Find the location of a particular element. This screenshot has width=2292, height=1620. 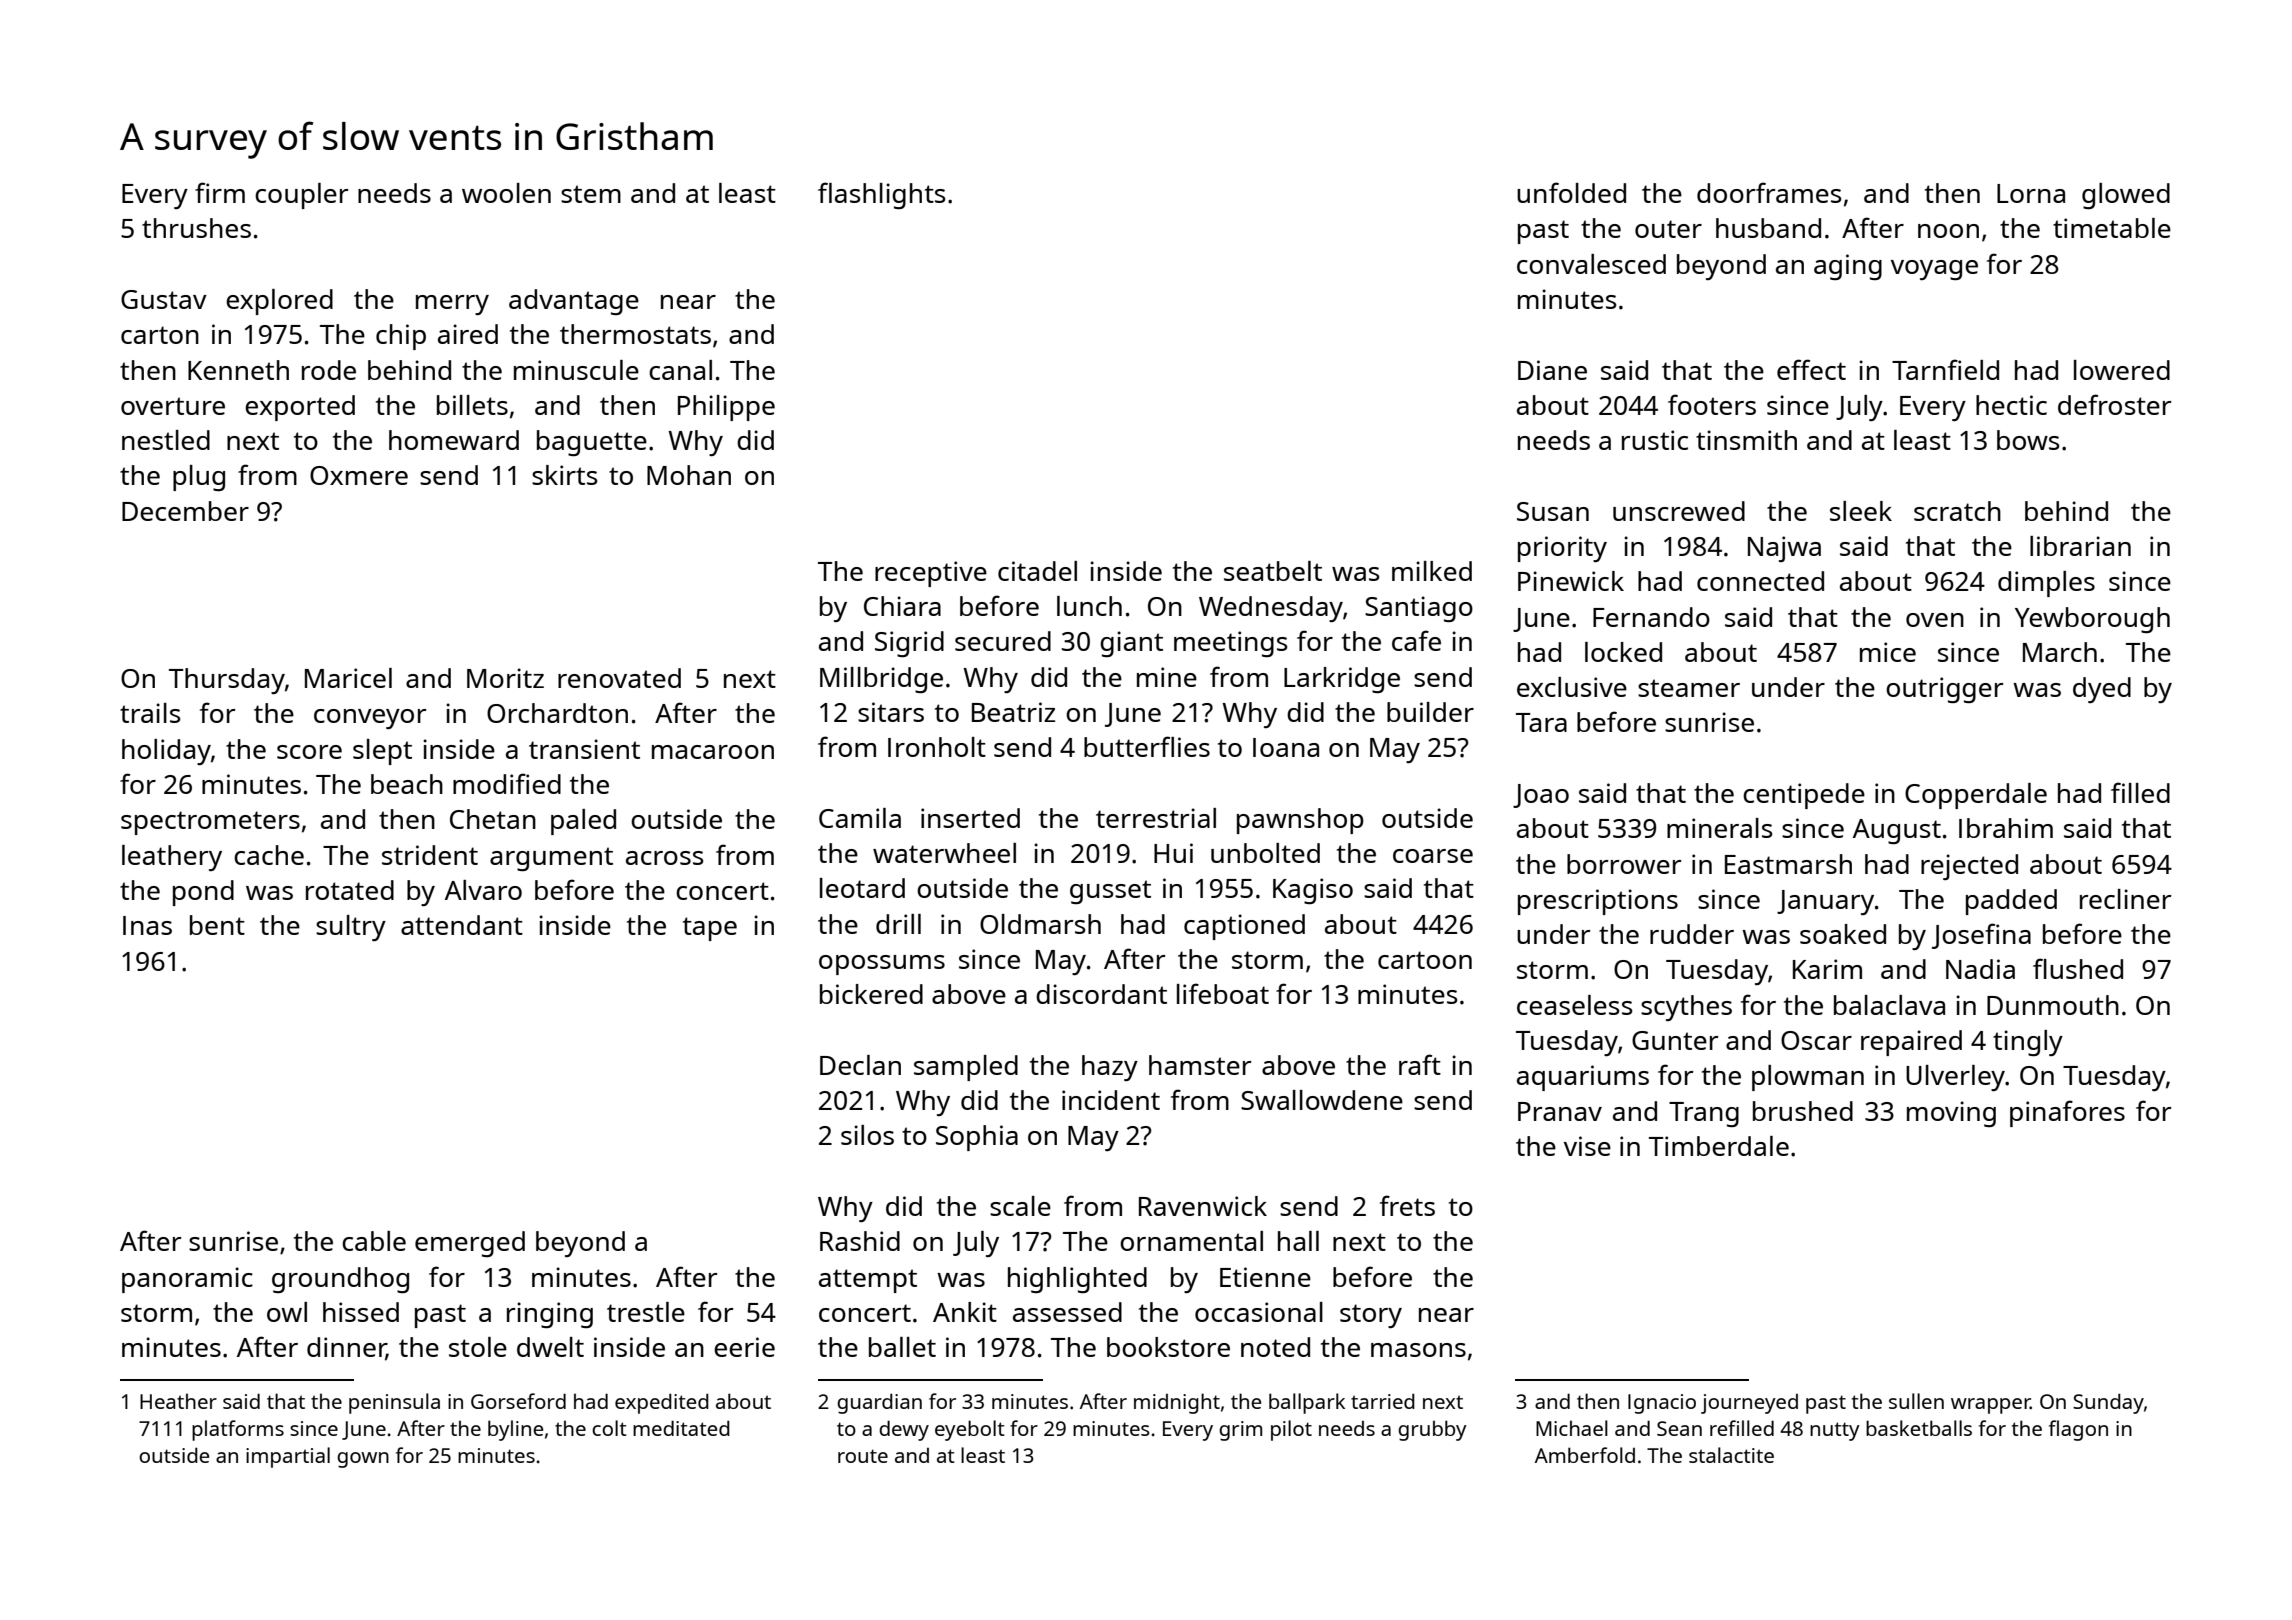

Amberfold is located at coordinates (1585, 1455).
